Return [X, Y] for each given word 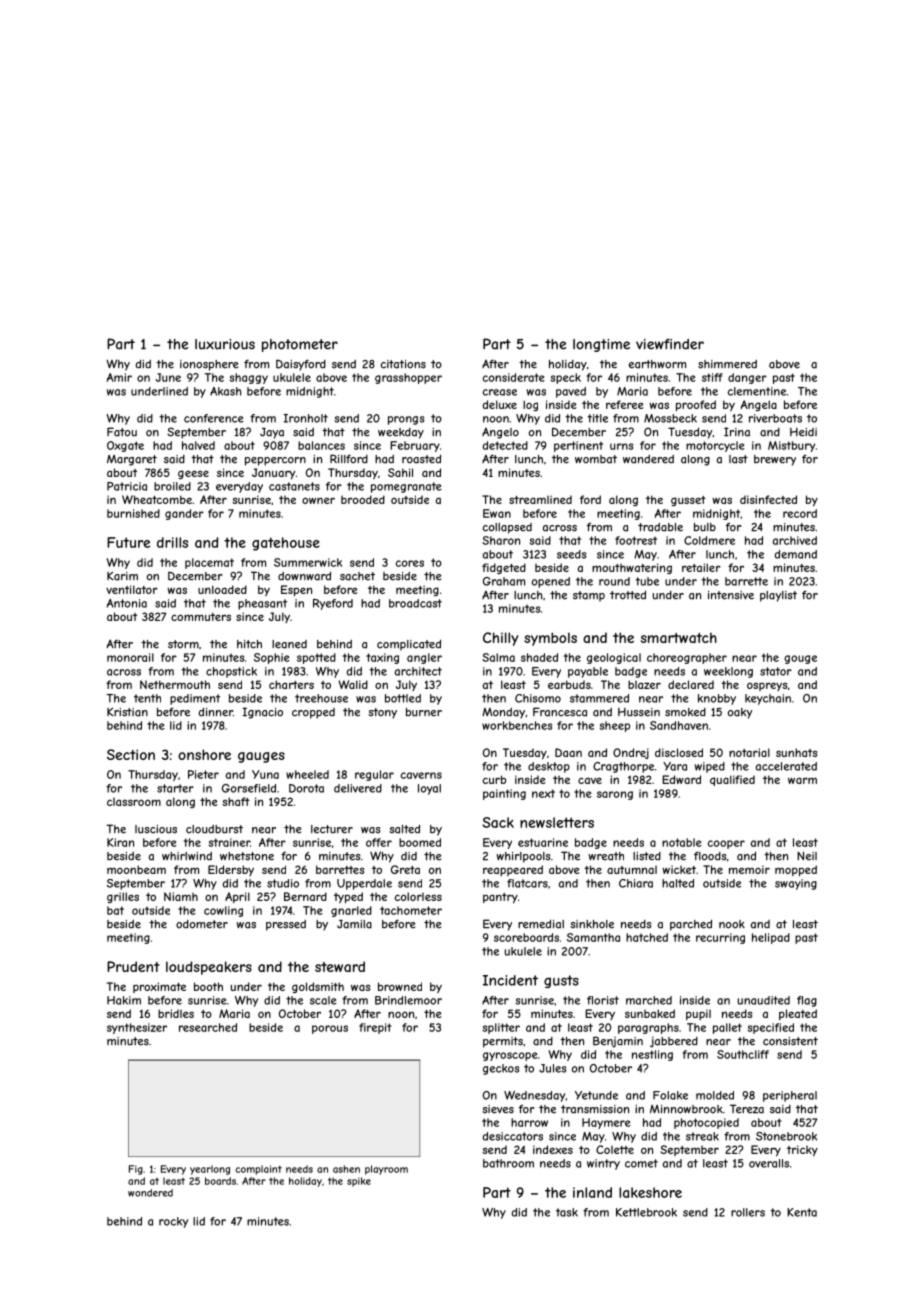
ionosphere [209, 365]
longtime [601, 345]
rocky [173, 1222]
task [567, 1212]
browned [400, 986]
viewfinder [670, 344]
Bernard [305, 896]
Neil [807, 856]
